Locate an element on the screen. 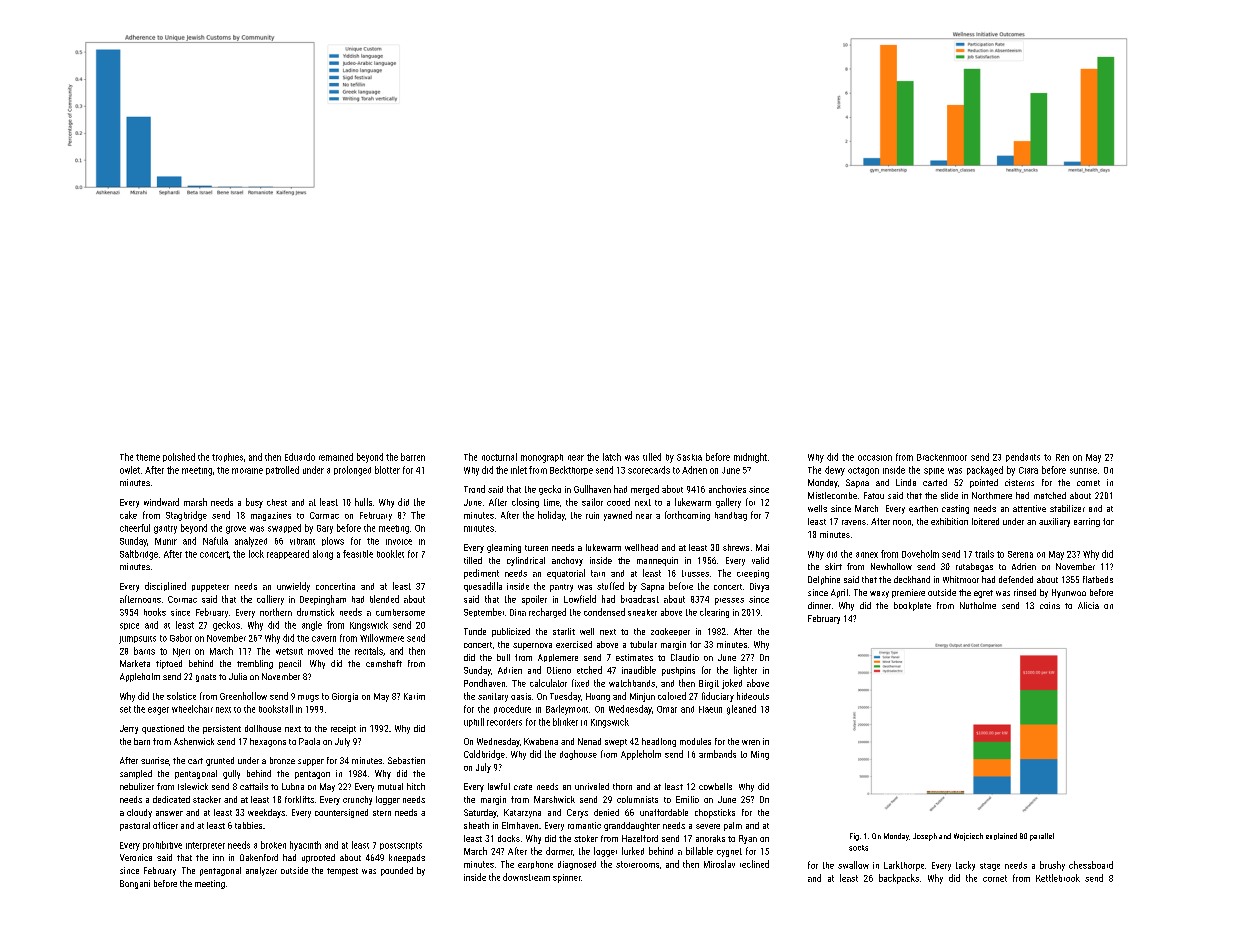  parallel is located at coordinates (1042, 837).
